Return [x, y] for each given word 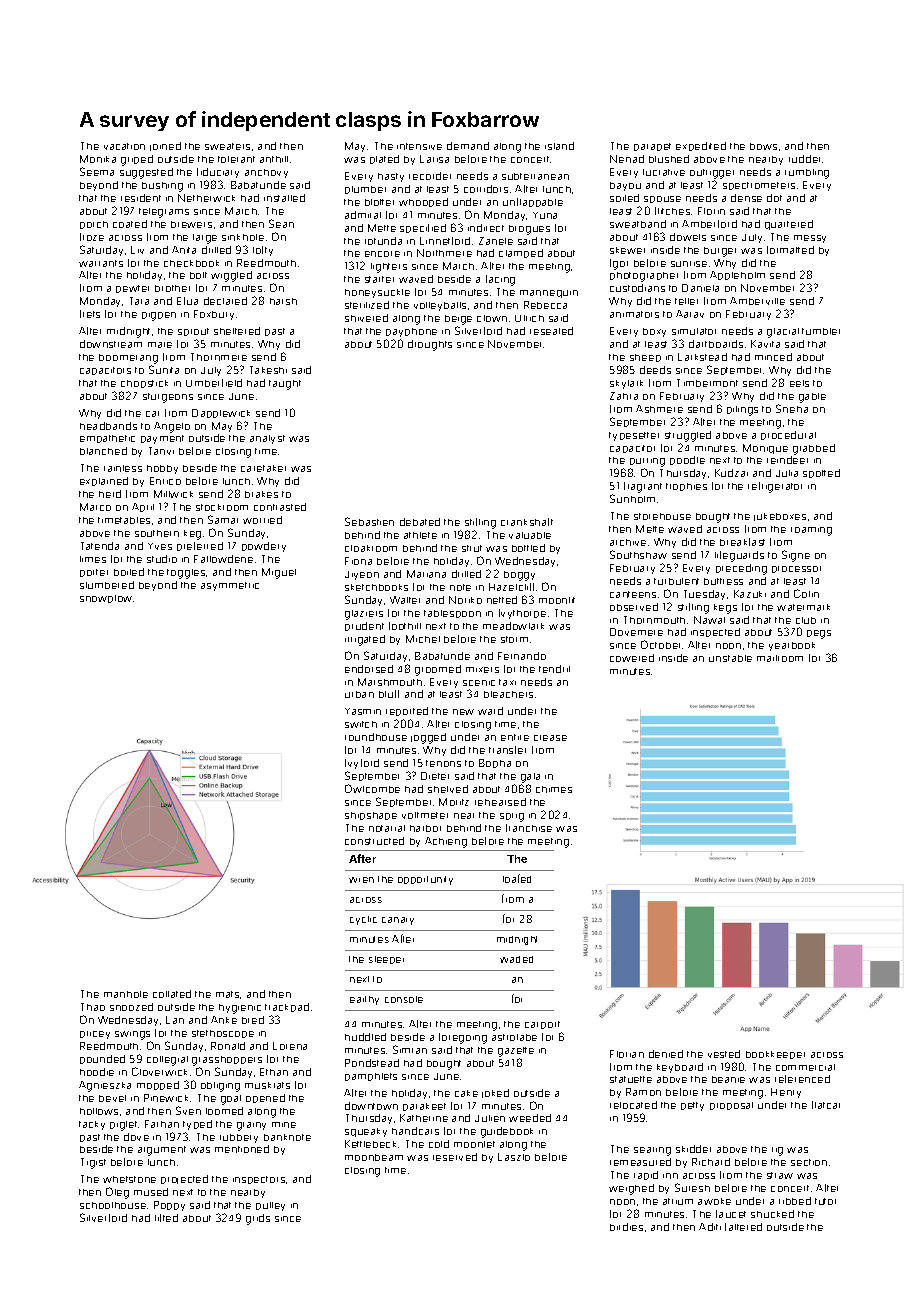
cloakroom [371, 548]
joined [165, 146]
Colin [806, 593]
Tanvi [161, 451]
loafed [517, 878]
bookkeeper [775, 1055]
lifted [166, 1218]
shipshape [371, 816]
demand [468, 146]
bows [763, 146]
